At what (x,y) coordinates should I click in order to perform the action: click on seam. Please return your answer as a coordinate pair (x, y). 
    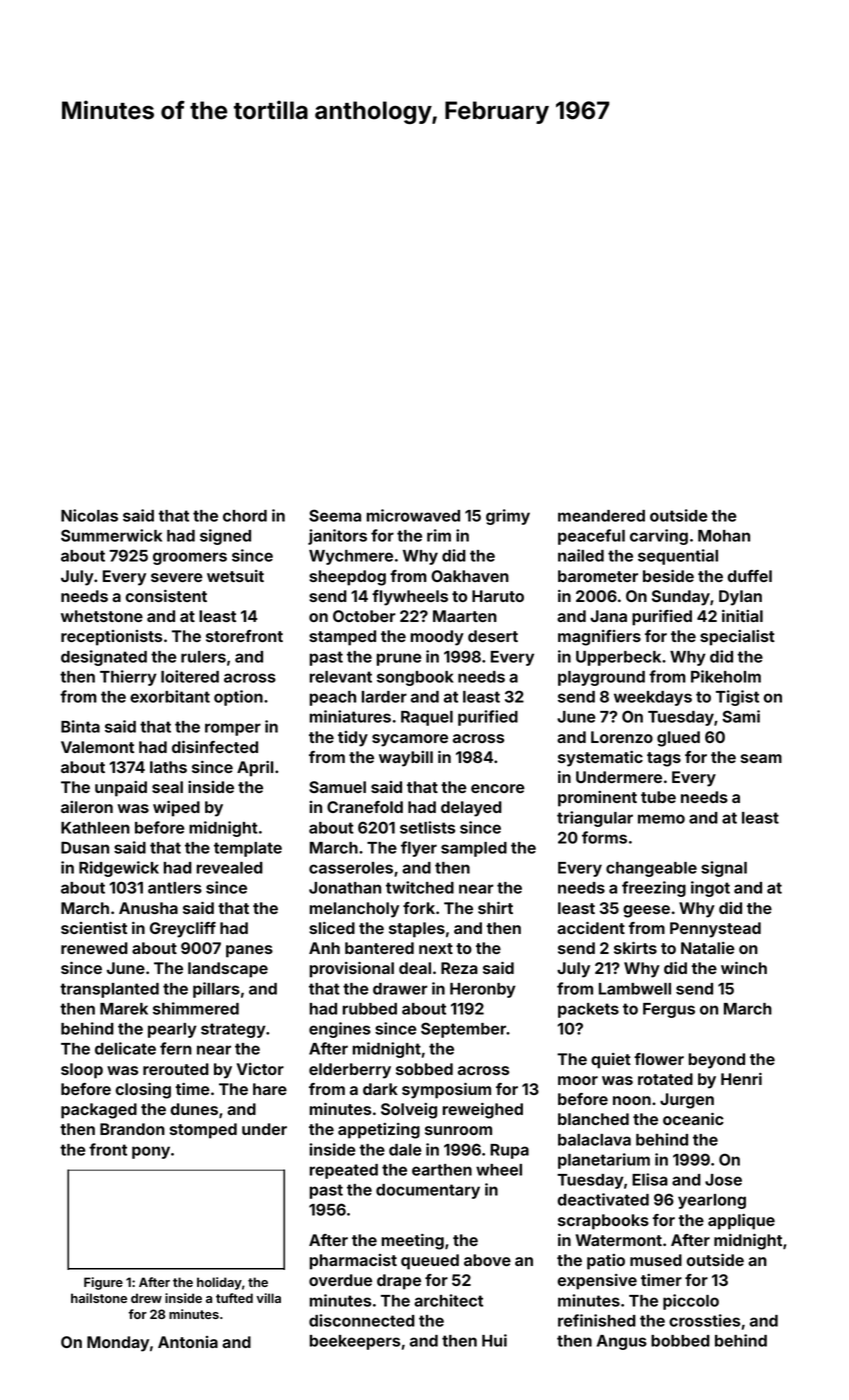
    Looking at the image, I should click on (761, 758).
